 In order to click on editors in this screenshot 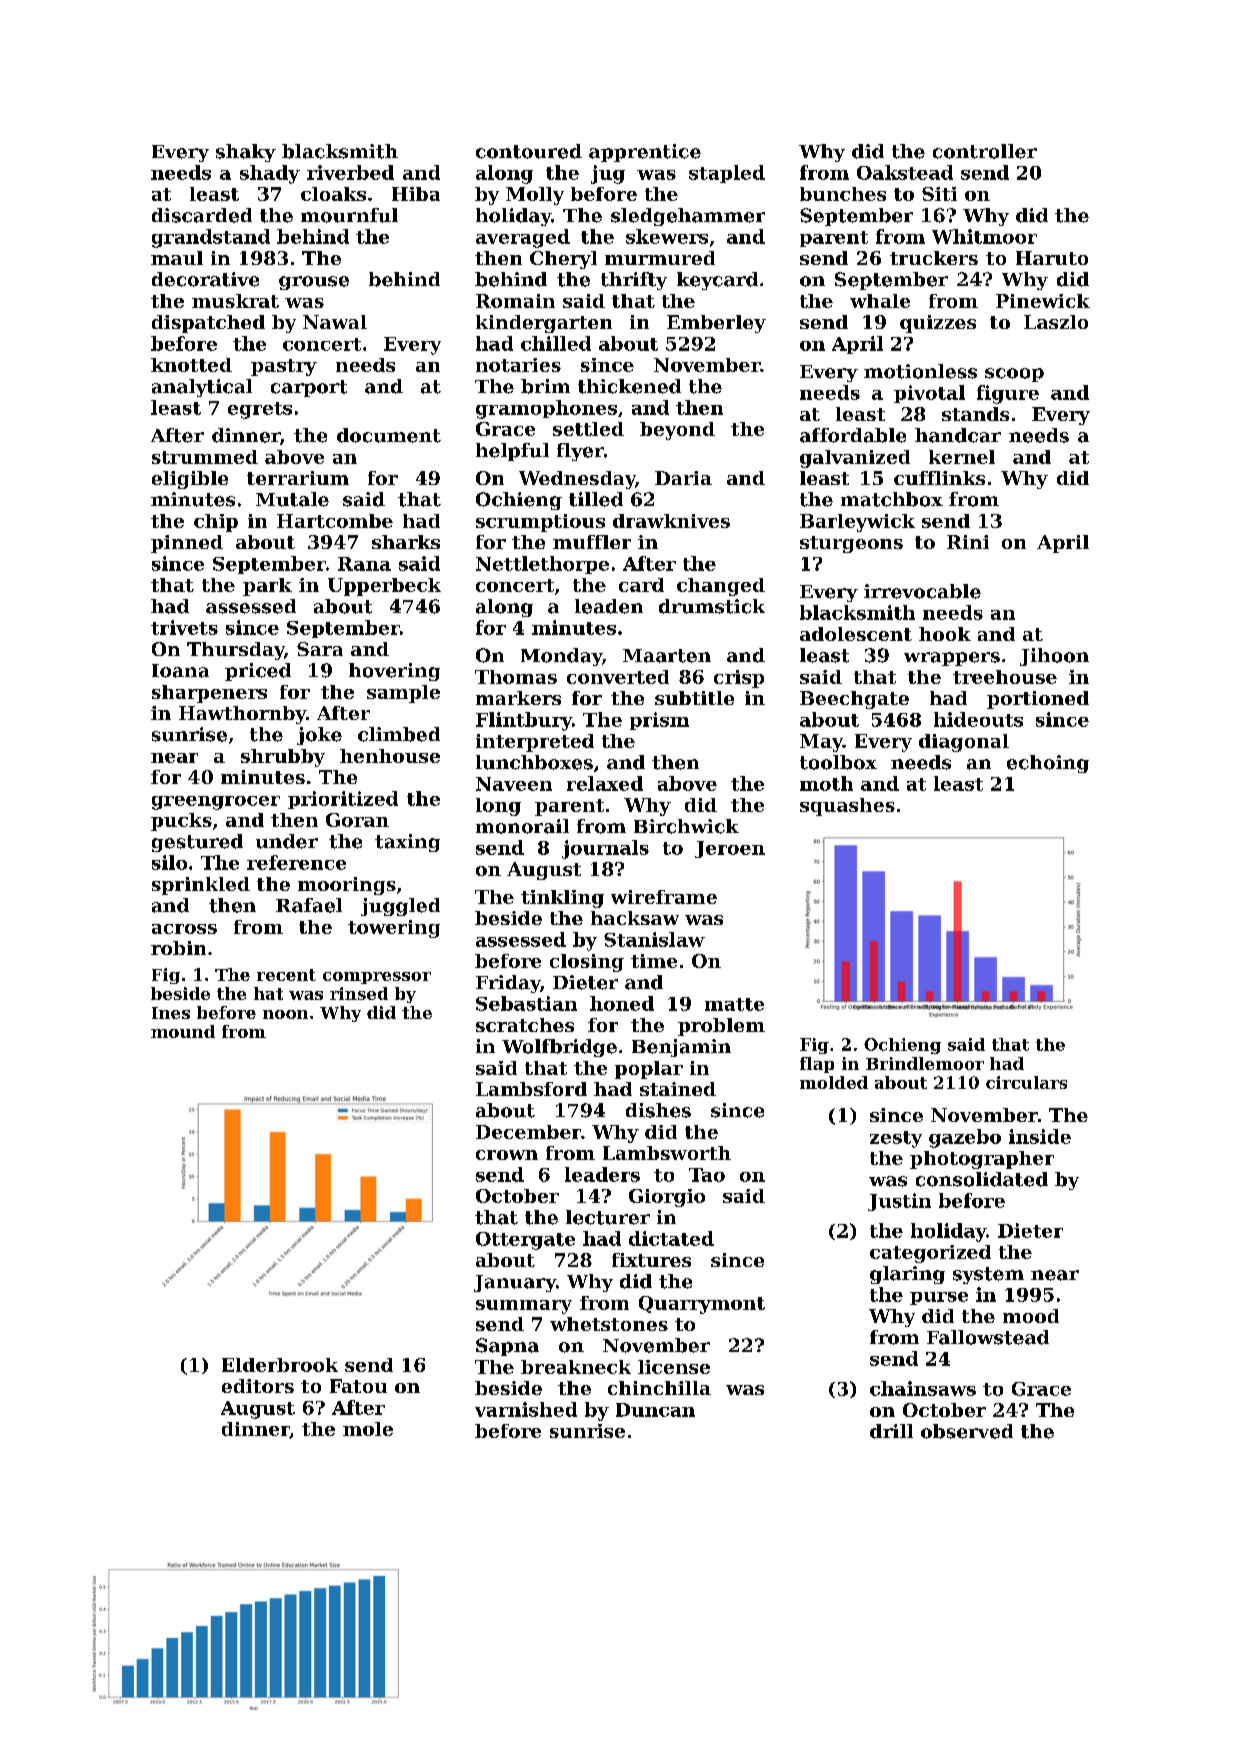, I will do `click(258, 1386)`.
